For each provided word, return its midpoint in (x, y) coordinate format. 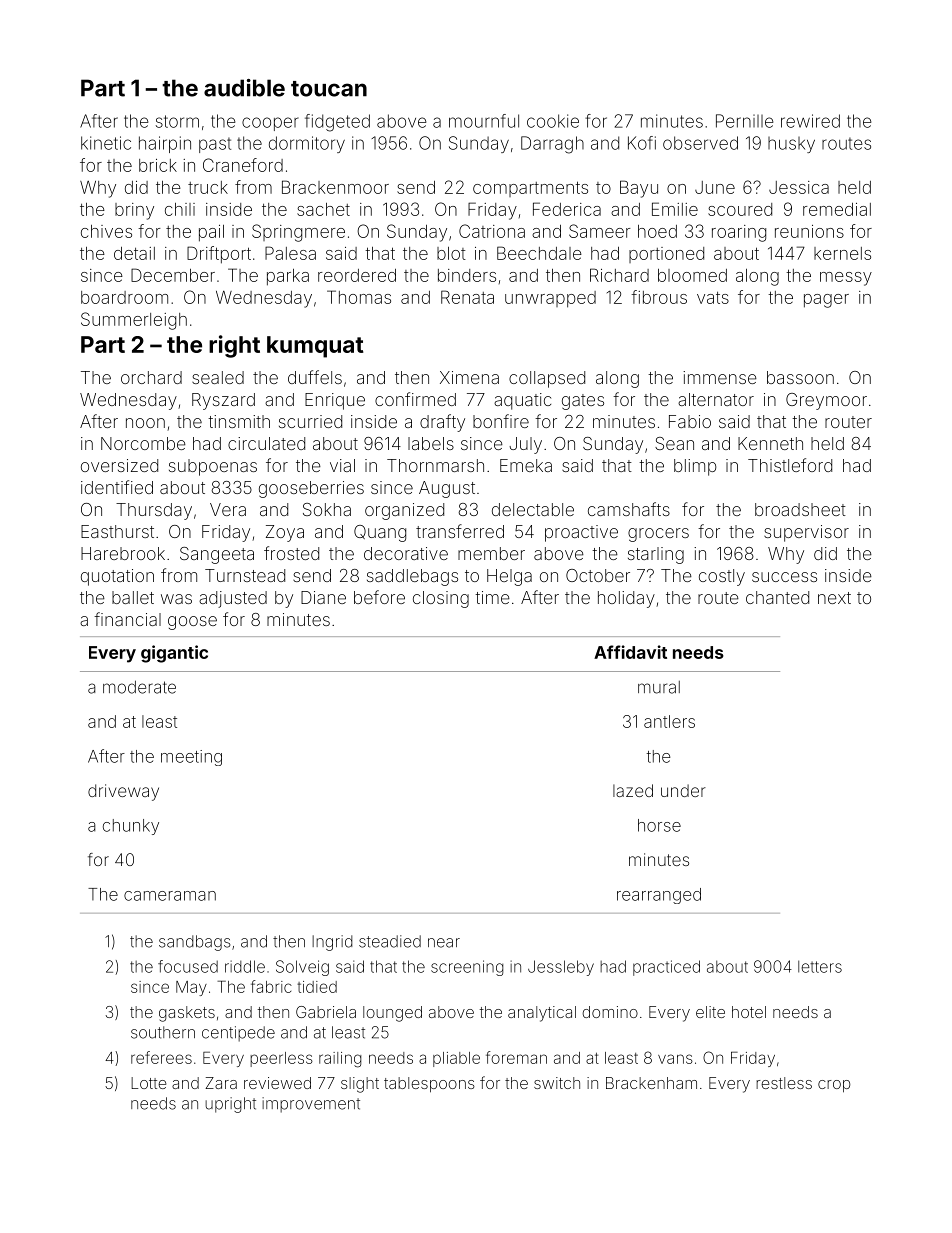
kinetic (106, 143)
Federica (567, 209)
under (683, 790)
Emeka (526, 465)
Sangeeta (217, 555)
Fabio (690, 421)
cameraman (170, 896)
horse (659, 825)
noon (145, 423)
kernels (842, 253)
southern (163, 1032)
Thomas (359, 297)
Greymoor (826, 401)
